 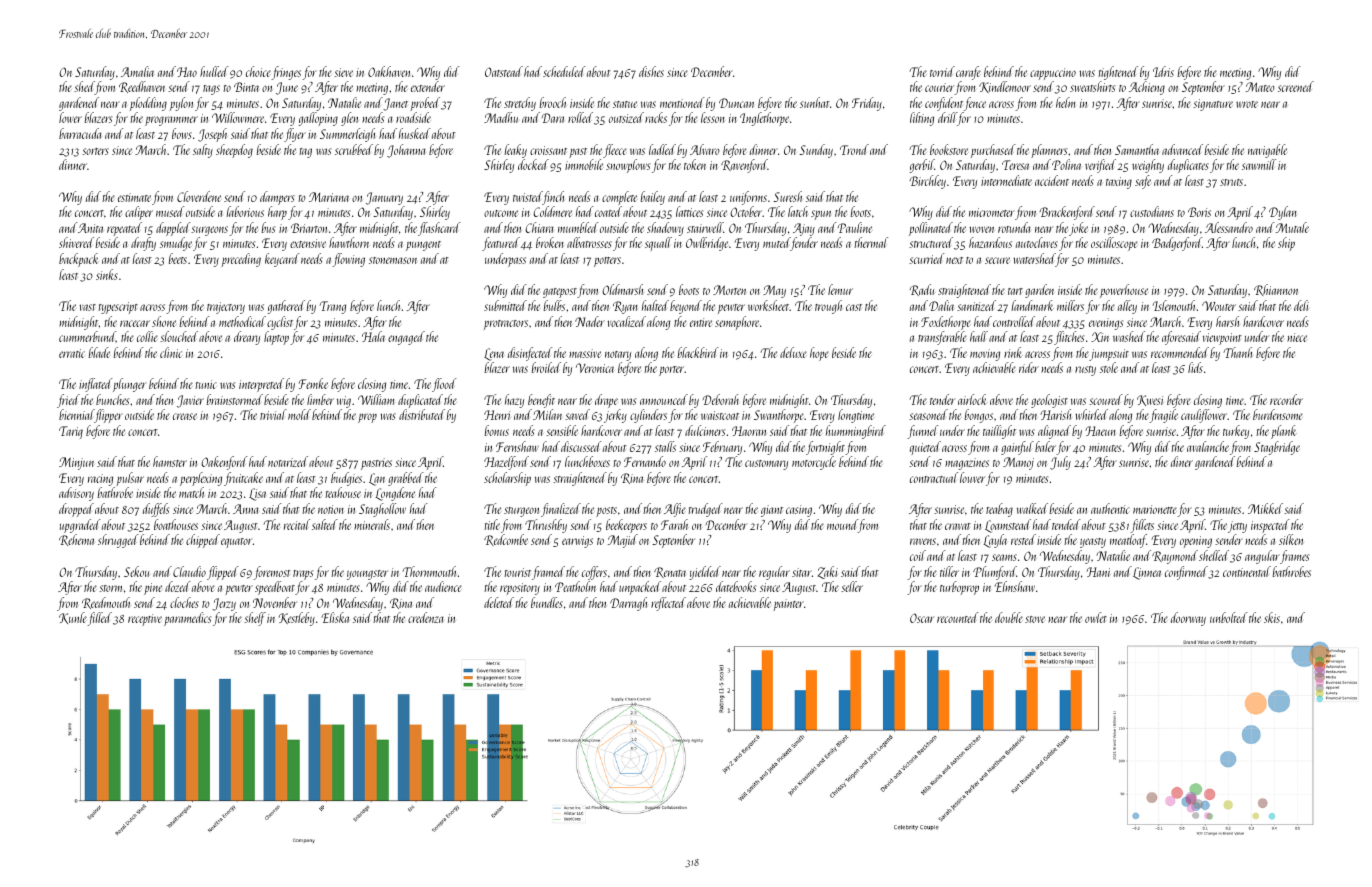 What do you see at coordinates (1231, 182) in the screenshot?
I see `struts` at bounding box center [1231, 182].
